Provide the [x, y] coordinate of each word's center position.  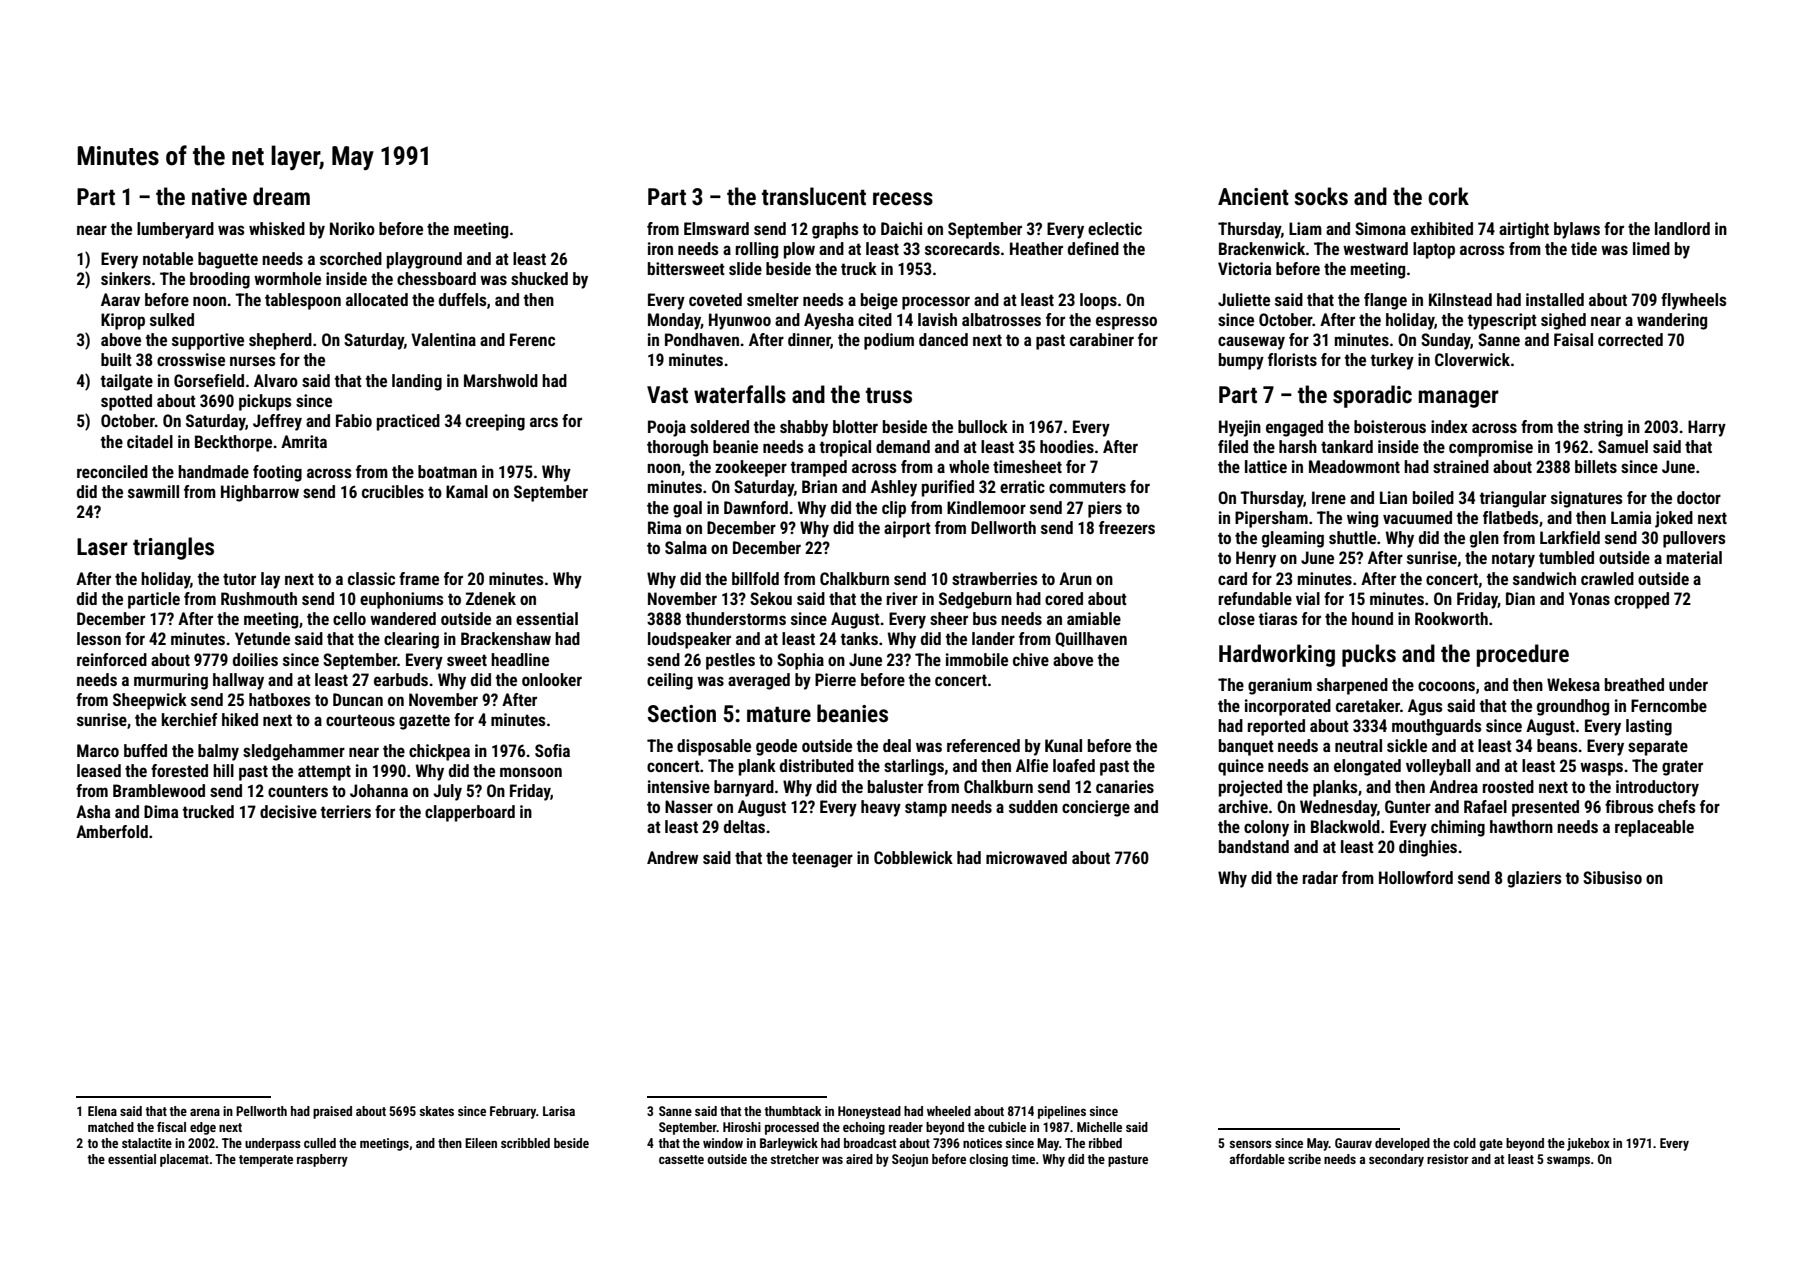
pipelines [1062, 1112]
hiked [240, 719]
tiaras [1278, 618]
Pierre [835, 679]
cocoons [1446, 686]
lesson [99, 638]
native [219, 197]
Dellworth [1003, 527]
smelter [773, 299]
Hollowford [1416, 877]
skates [437, 1111]
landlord [1682, 228]
